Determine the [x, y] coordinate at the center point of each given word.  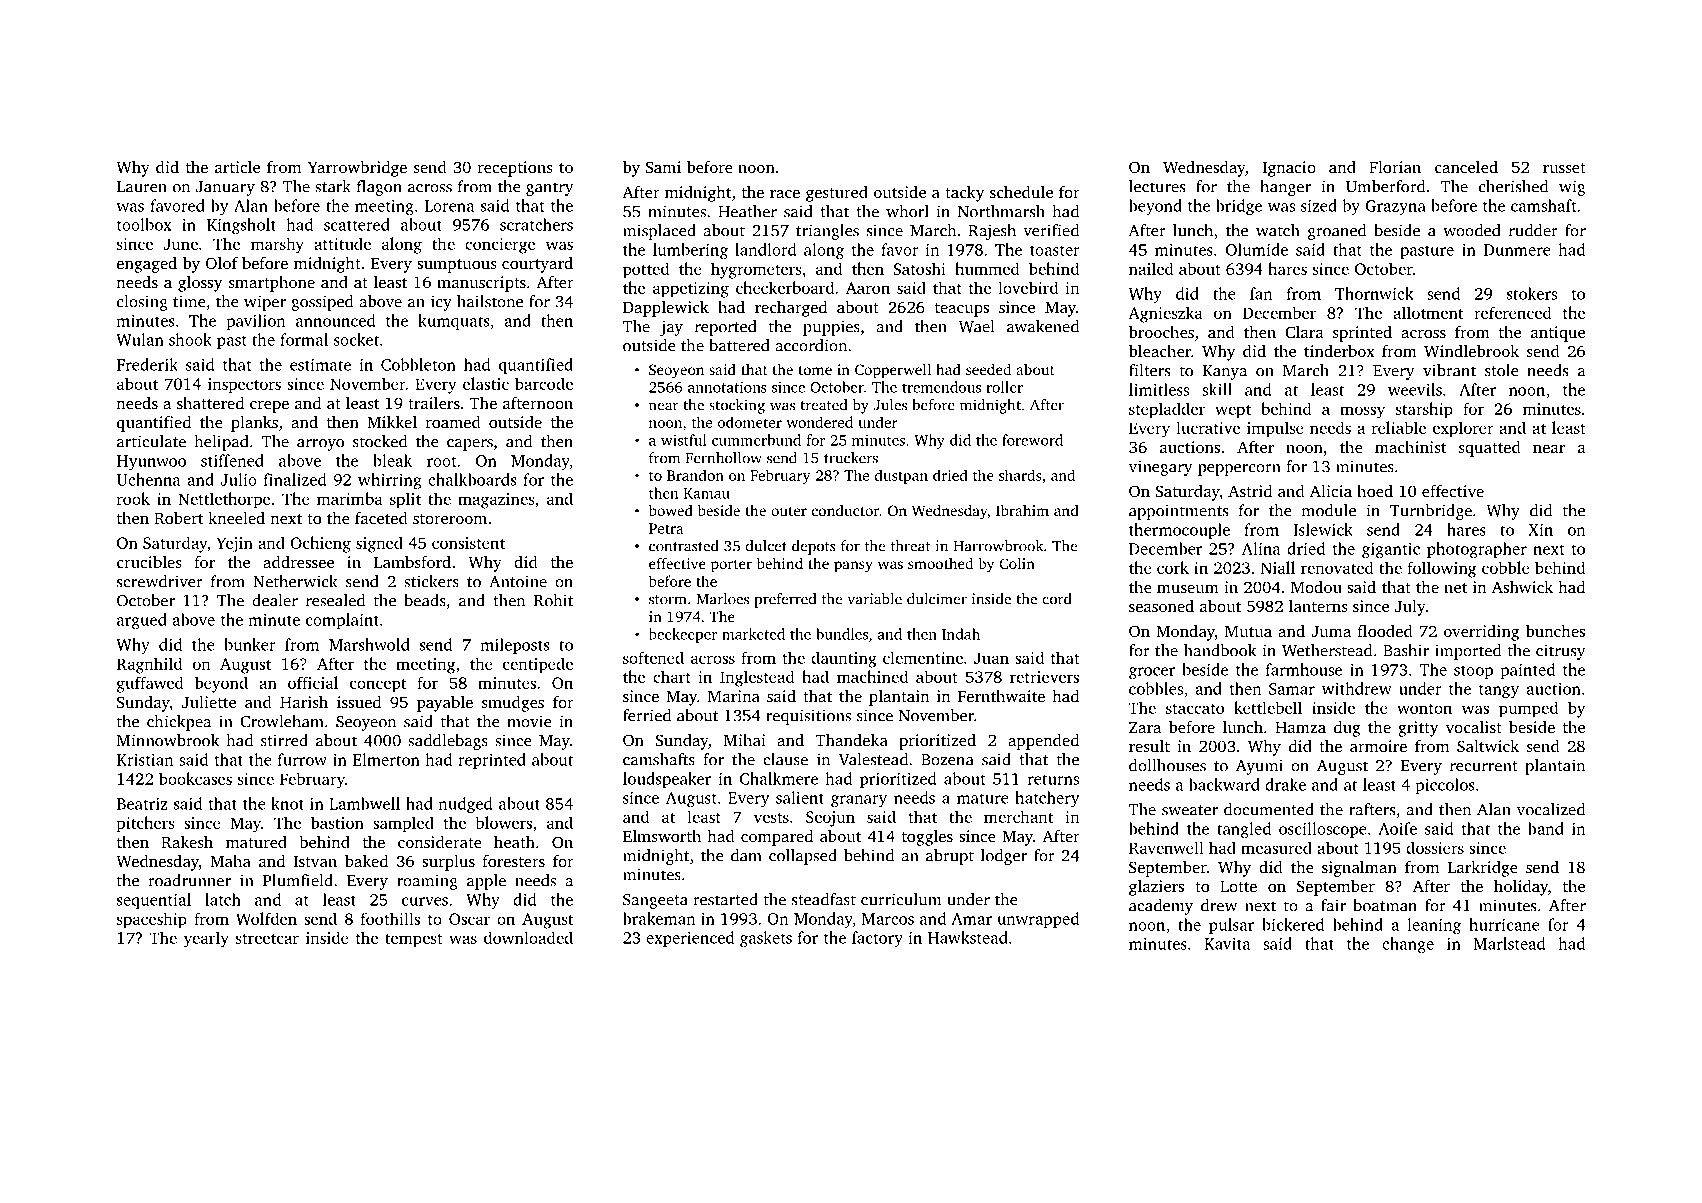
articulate [151, 441]
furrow [302, 759]
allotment [1428, 312]
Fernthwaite [1001, 695]
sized [1319, 205]
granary [859, 801]
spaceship [152, 920]
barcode [544, 383]
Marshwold [369, 644]
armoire [1378, 746]
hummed [987, 268]
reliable [1399, 427]
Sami [663, 167]
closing [142, 303]
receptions [515, 169]
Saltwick [1488, 746]
